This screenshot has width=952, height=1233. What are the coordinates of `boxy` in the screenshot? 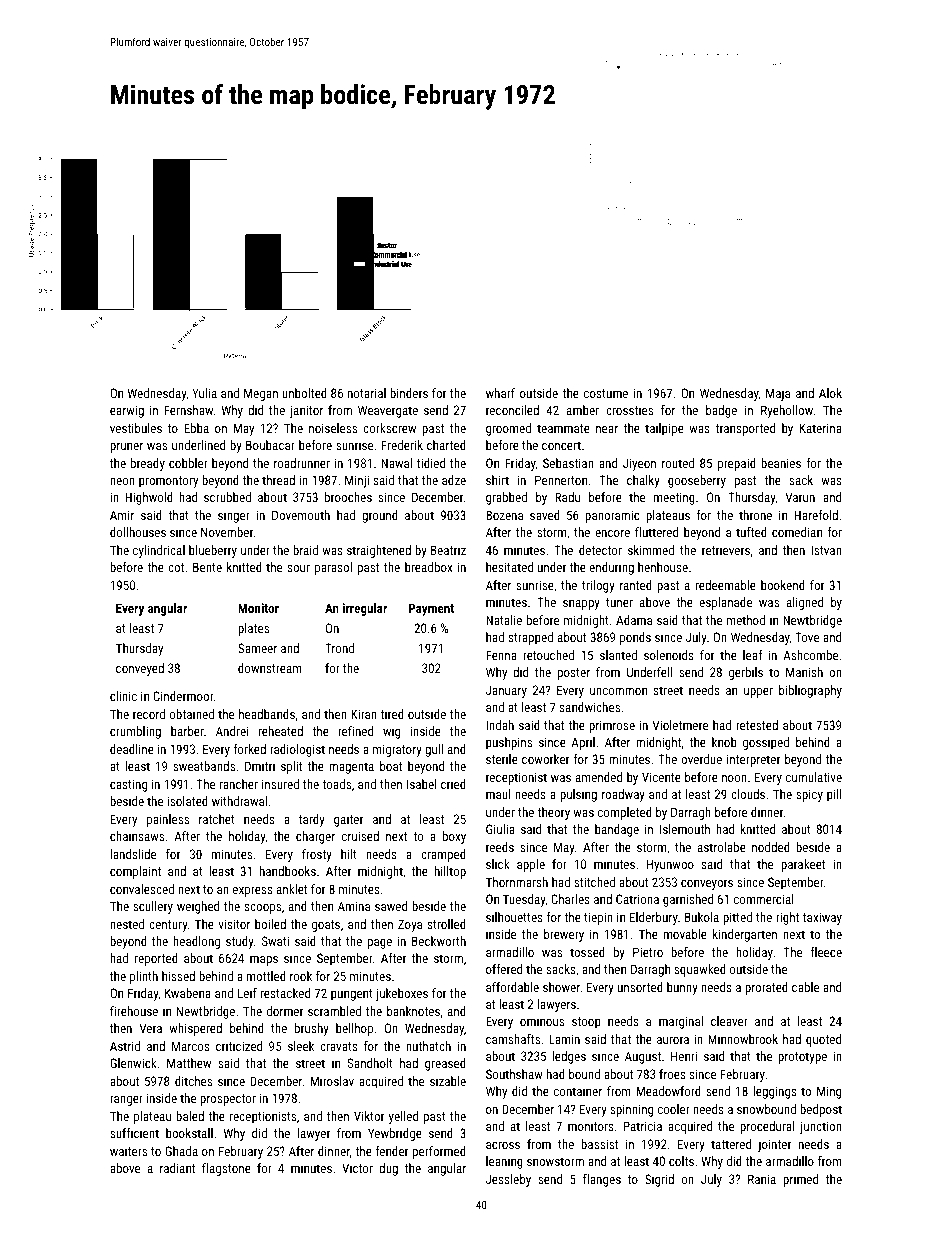 It's located at (454, 837).
